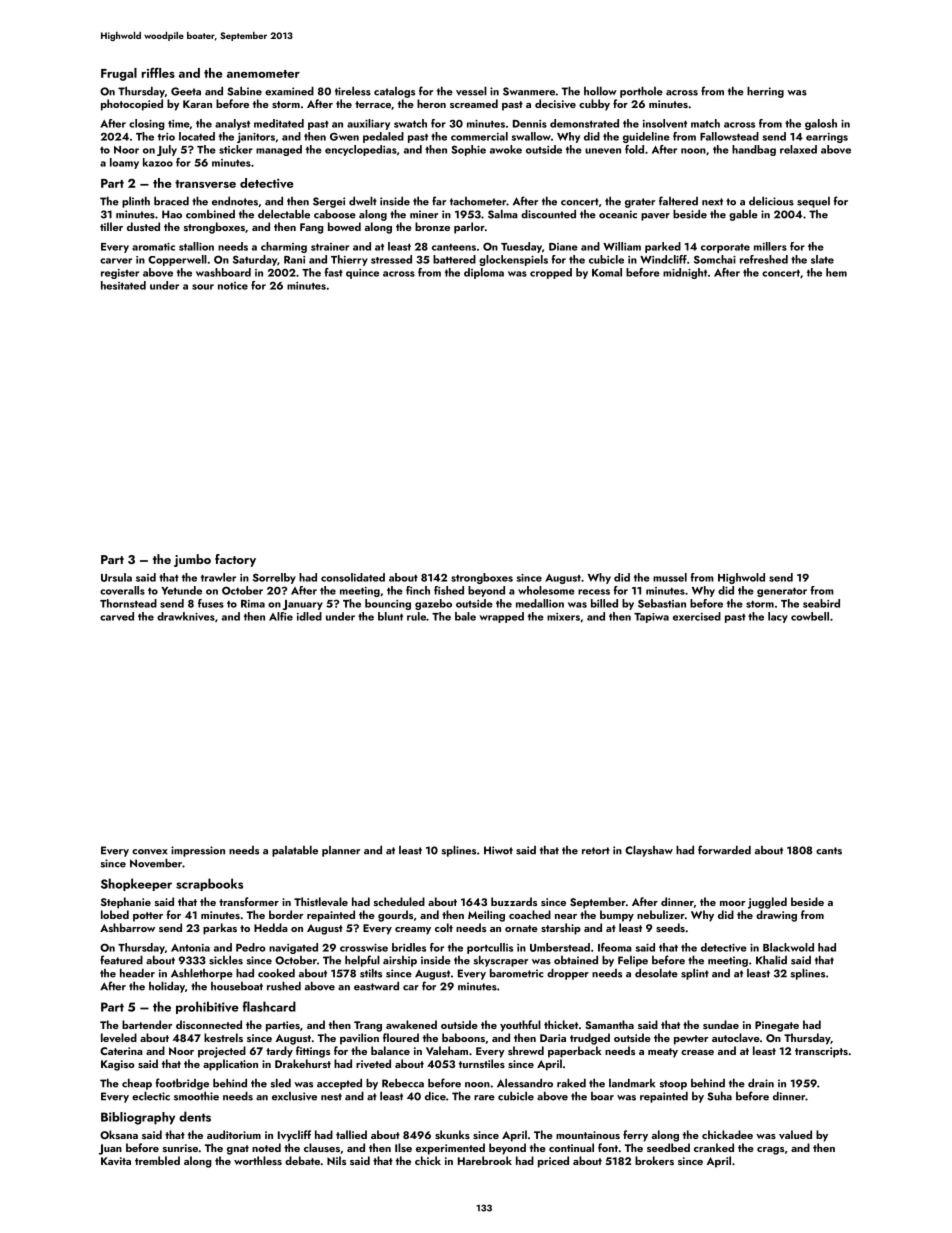 This screenshot has height=1233, width=952. Describe the element at coordinates (782, 592) in the screenshot. I see `generator` at that location.
